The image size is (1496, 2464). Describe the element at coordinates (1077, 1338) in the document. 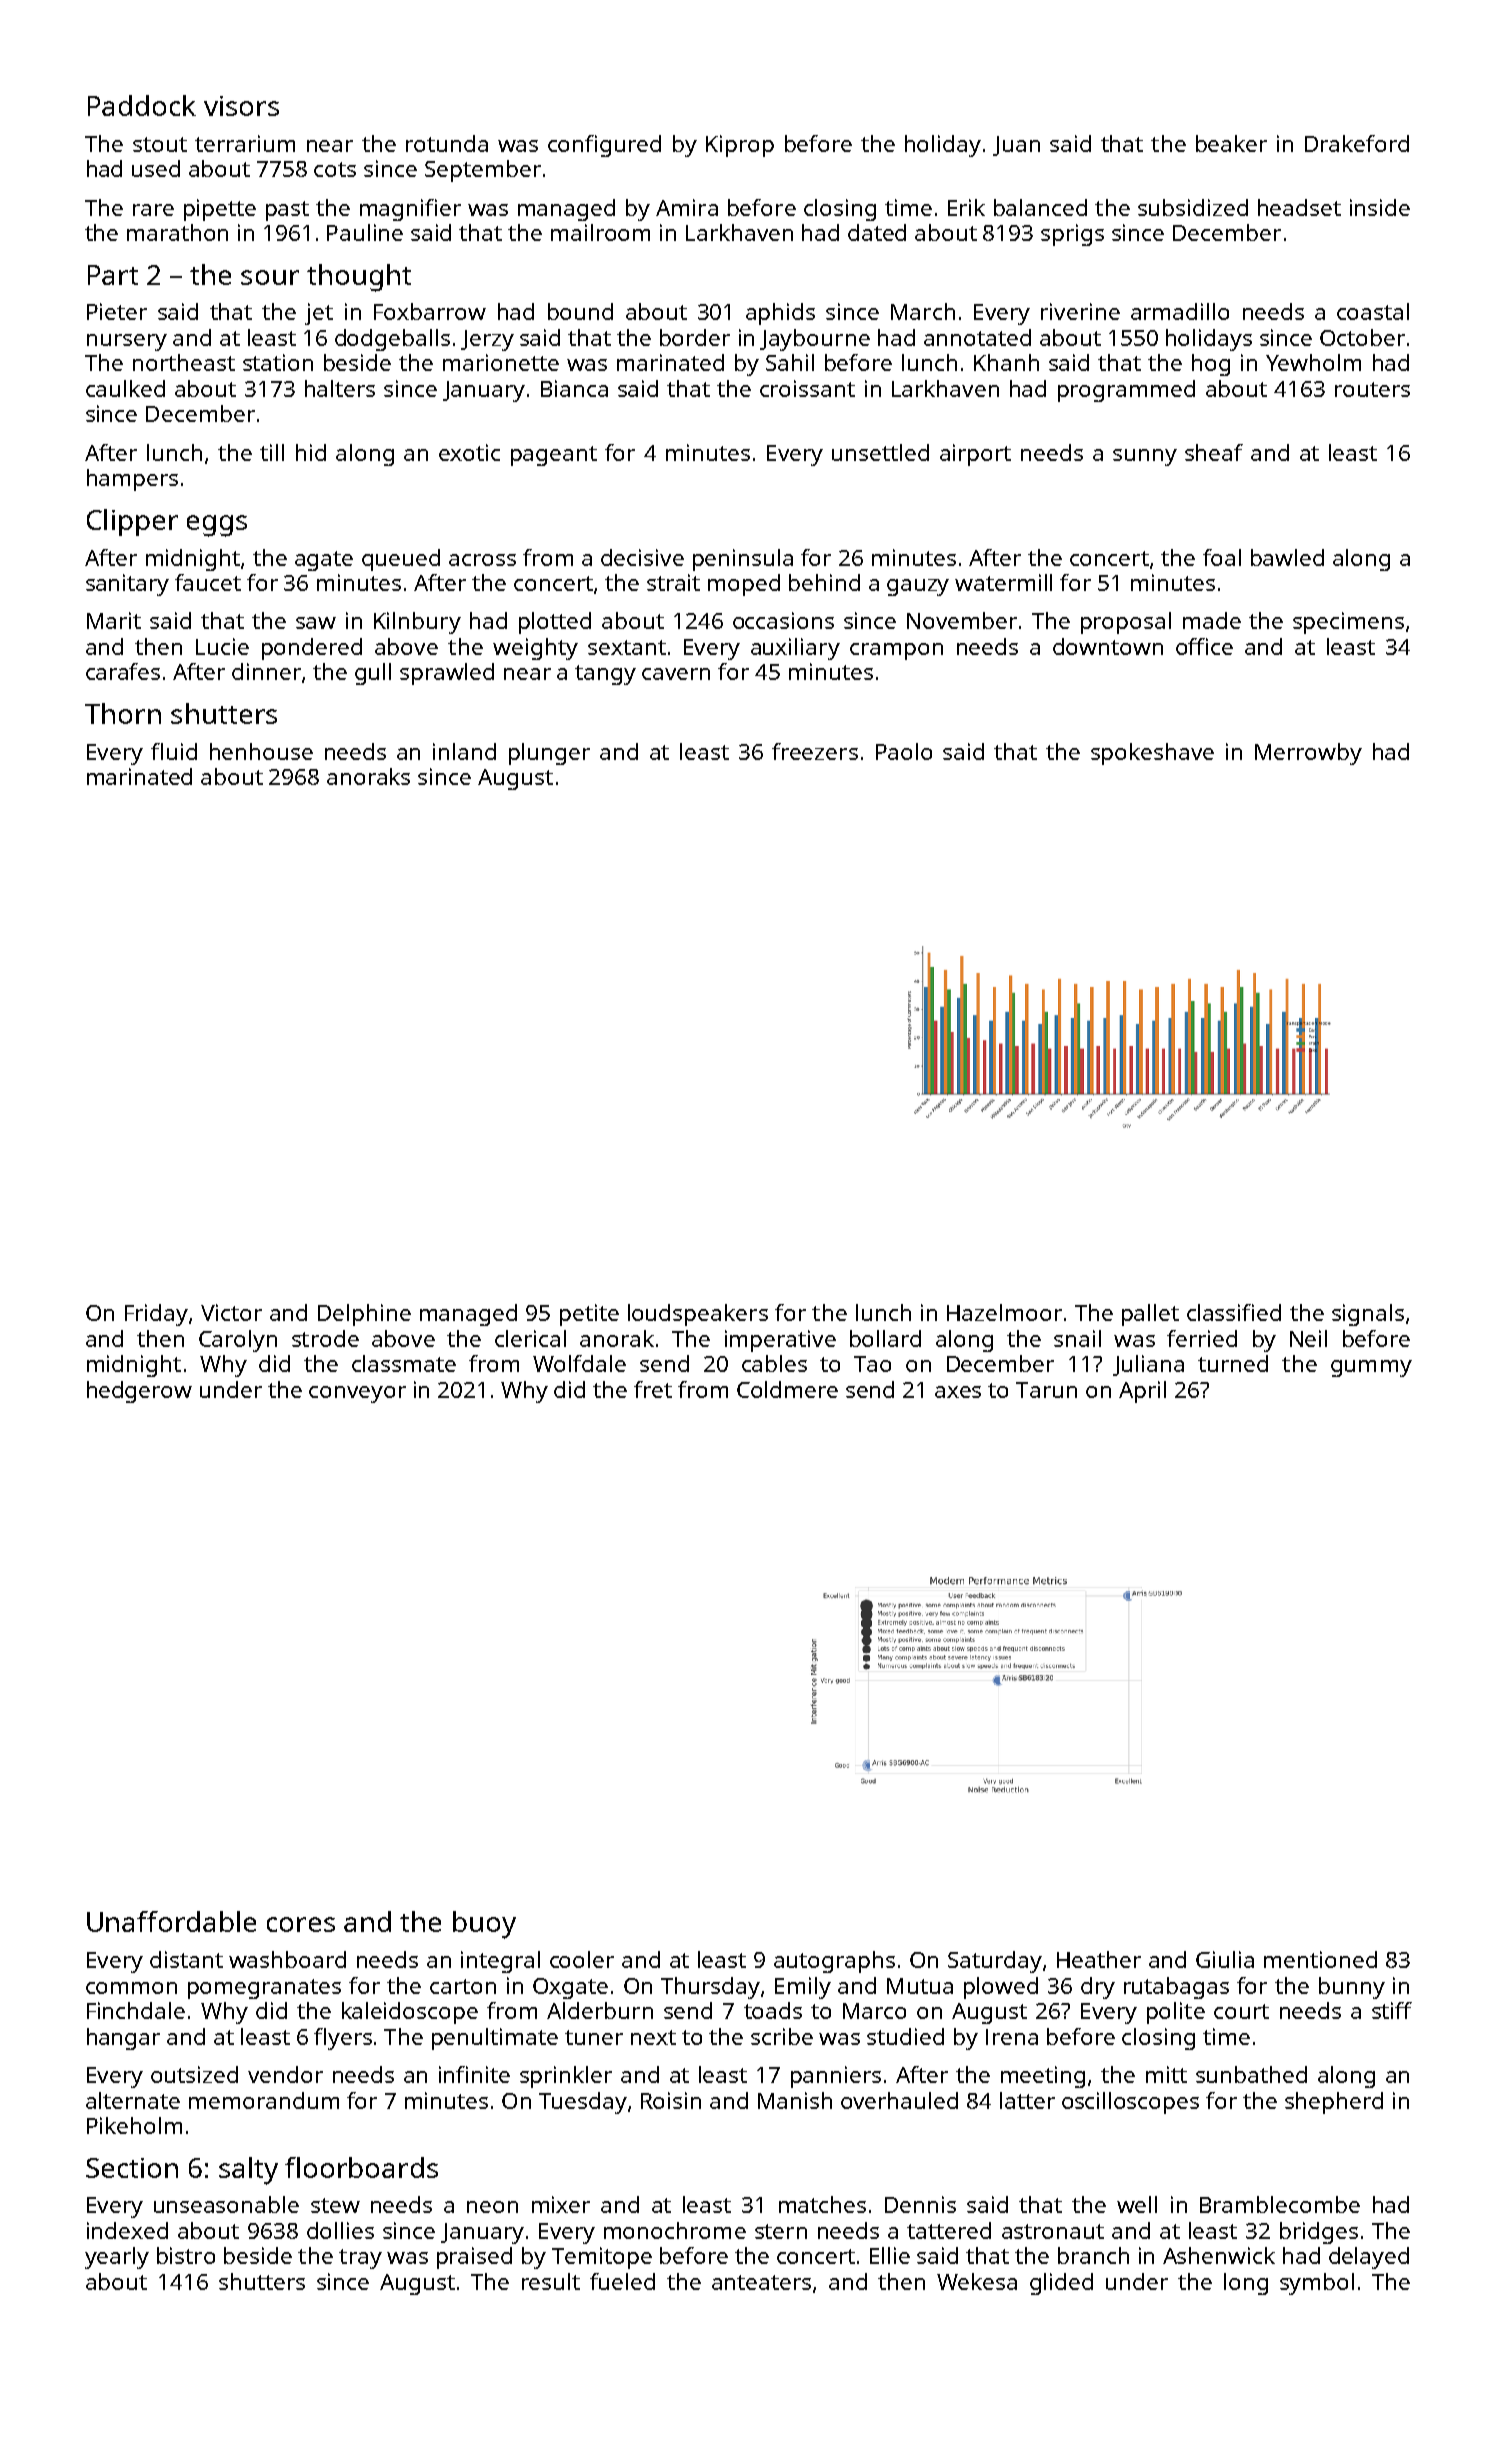

I see `snail` at that location.
